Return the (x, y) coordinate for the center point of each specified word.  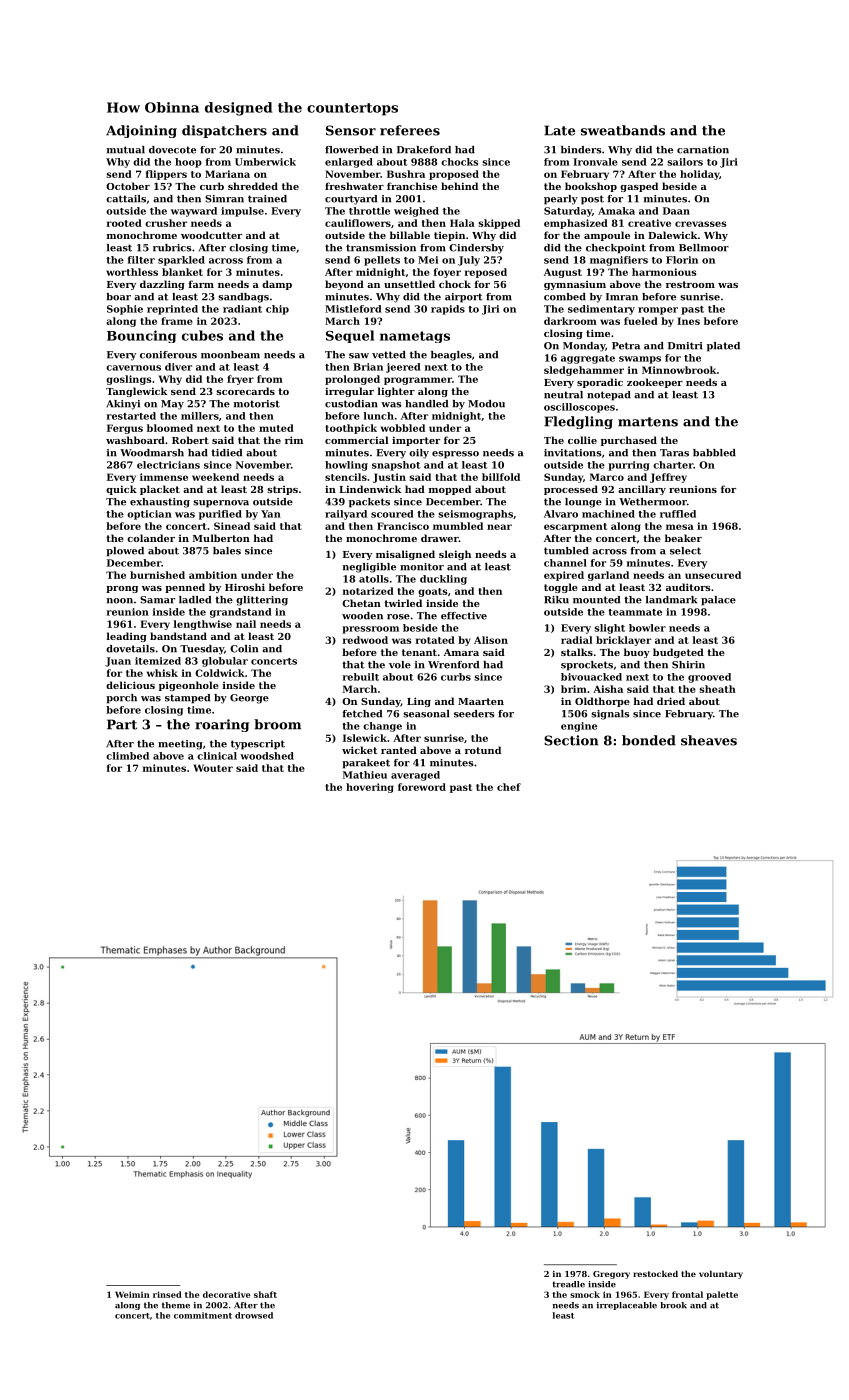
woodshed (267, 756)
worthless (132, 272)
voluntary (721, 1274)
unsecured (713, 575)
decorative (227, 1294)
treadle (569, 1284)
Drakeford (424, 150)
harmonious (664, 272)
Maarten (481, 701)
